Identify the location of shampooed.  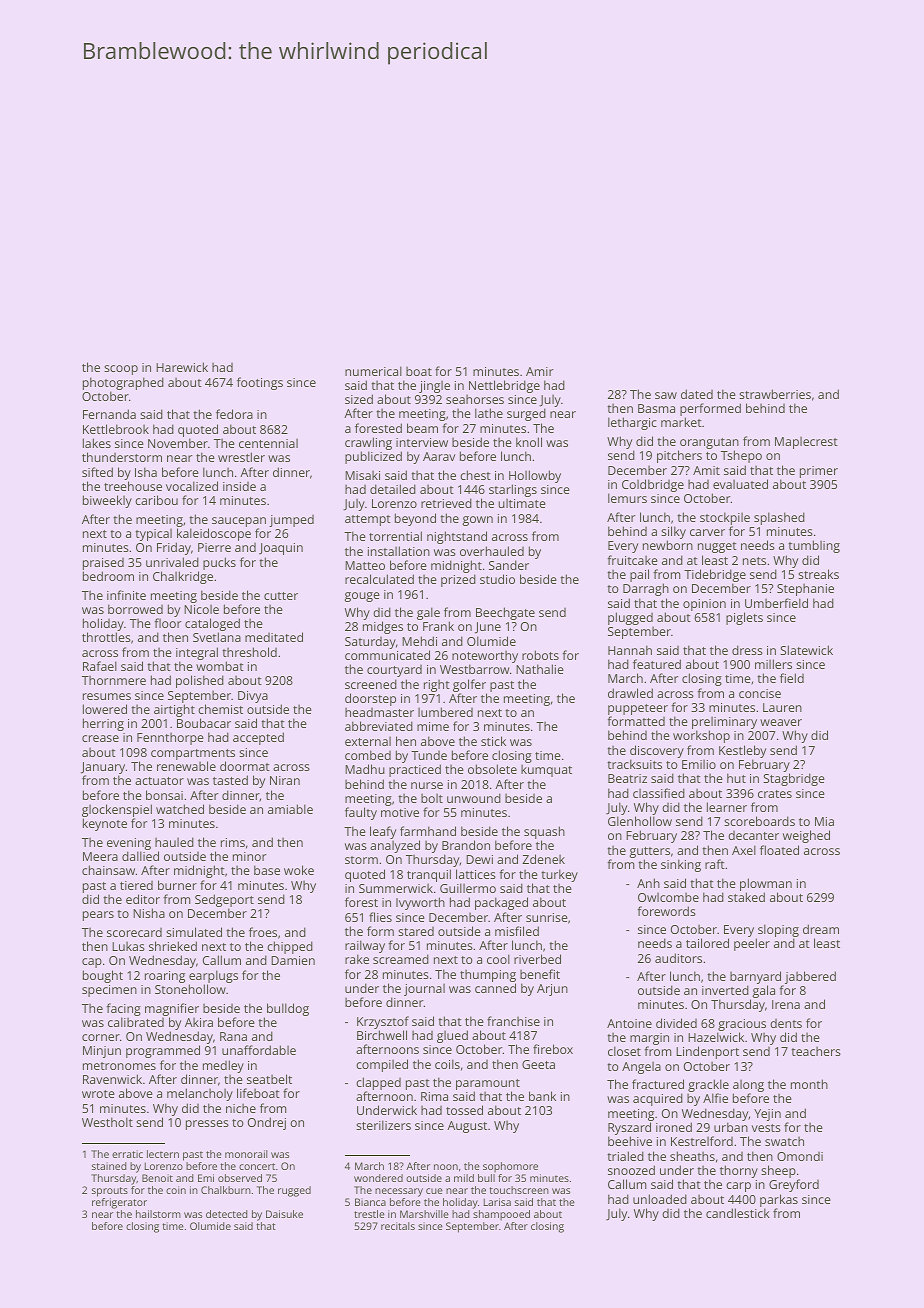
(501, 1215).
